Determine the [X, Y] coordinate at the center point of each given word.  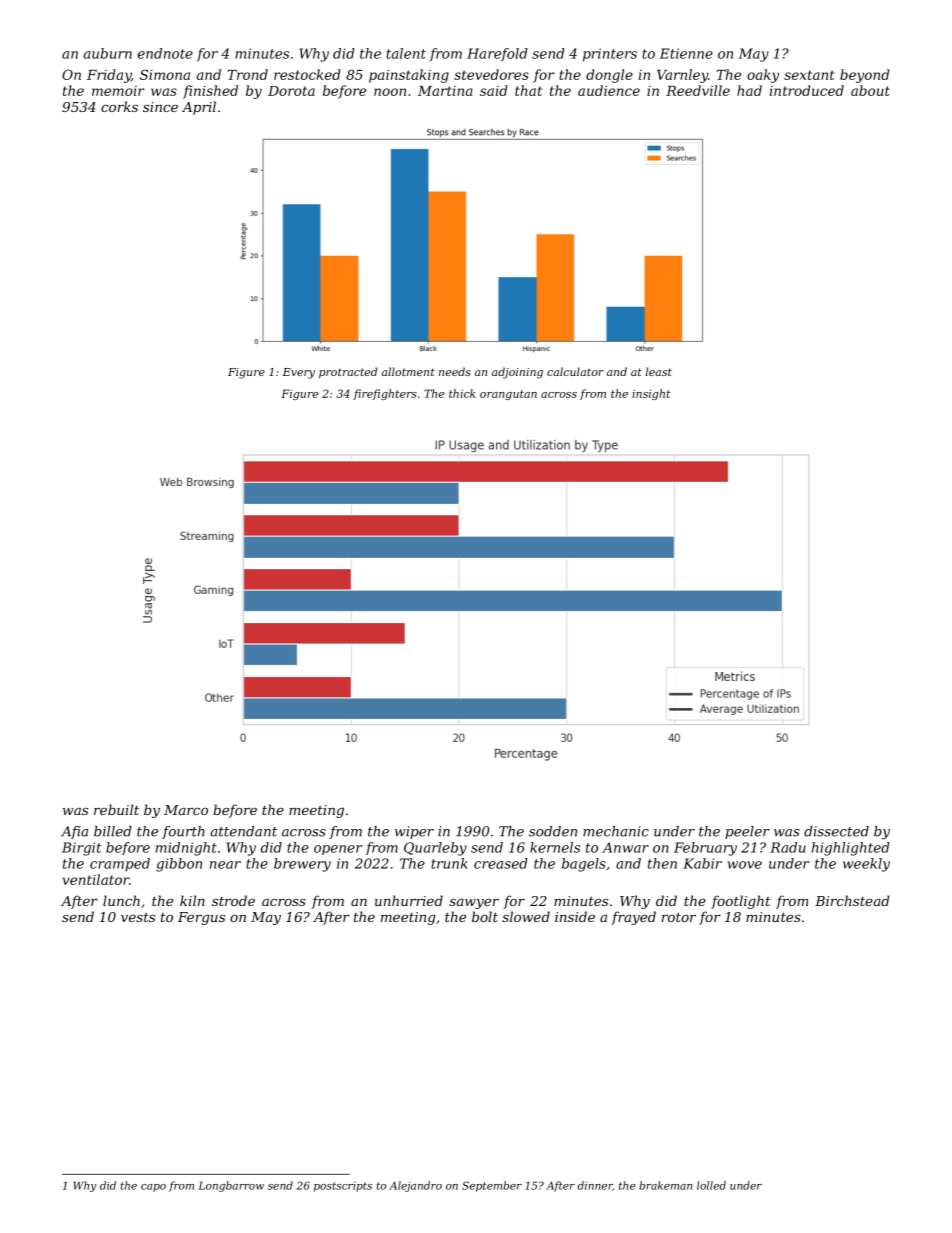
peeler [747, 832]
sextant [809, 75]
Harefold [497, 54]
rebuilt [116, 809]
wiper [414, 832]
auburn [107, 53]
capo [153, 1188]
